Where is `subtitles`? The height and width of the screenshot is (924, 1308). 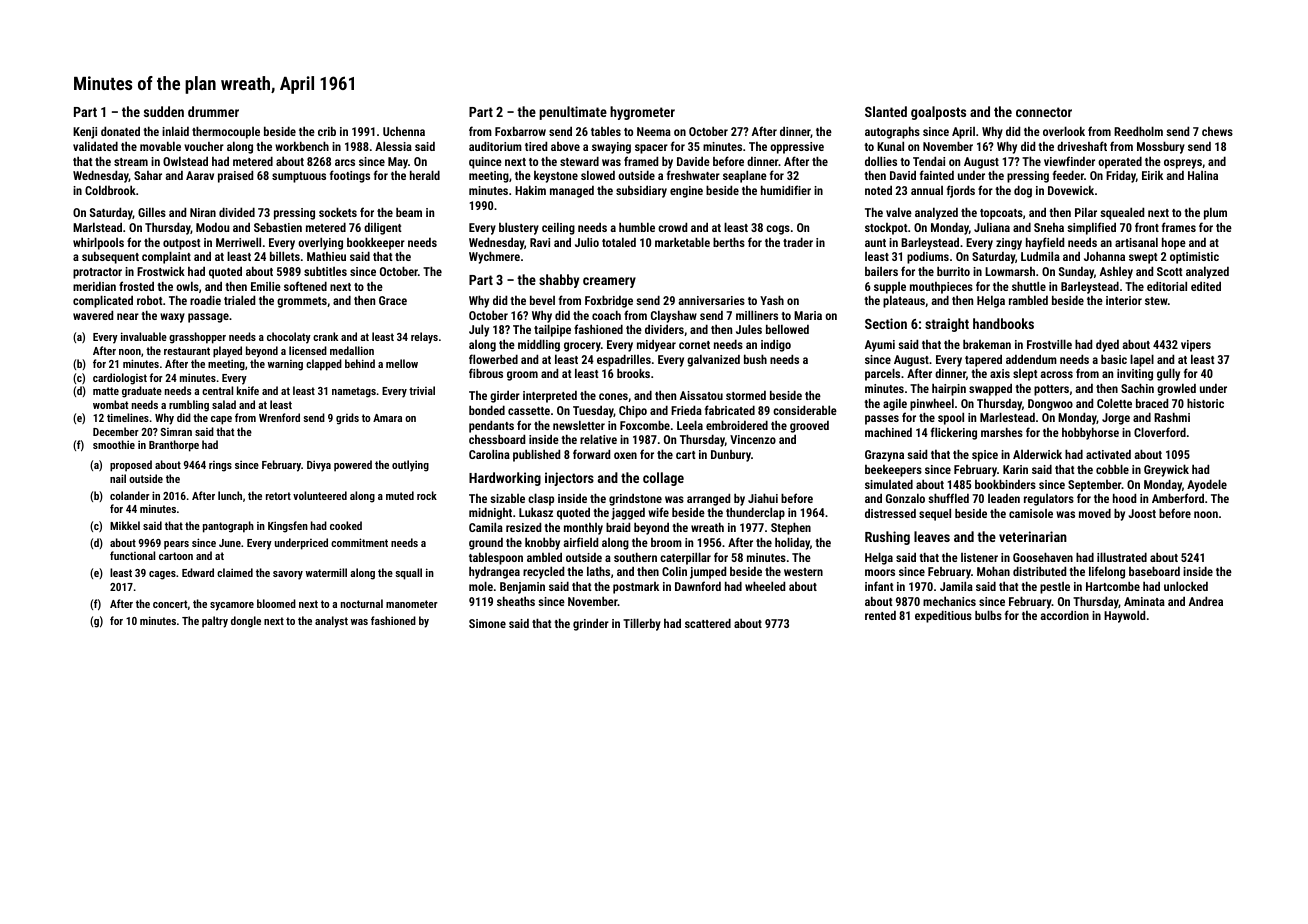
subtitles is located at coordinates (325, 271).
